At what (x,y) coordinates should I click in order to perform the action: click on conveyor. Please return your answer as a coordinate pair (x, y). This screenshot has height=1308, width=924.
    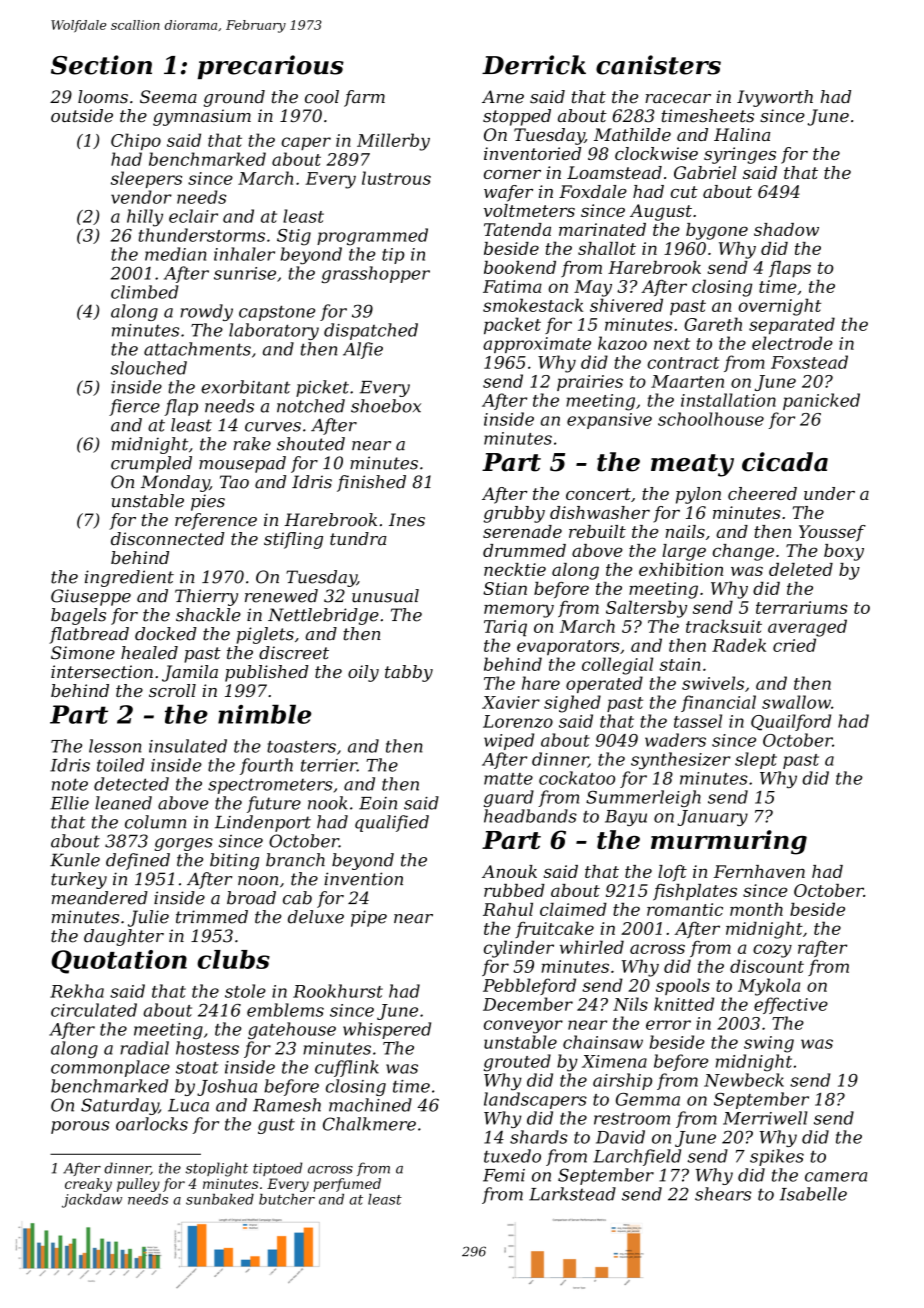
    Looking at the image, I should click on (523, 1027).
